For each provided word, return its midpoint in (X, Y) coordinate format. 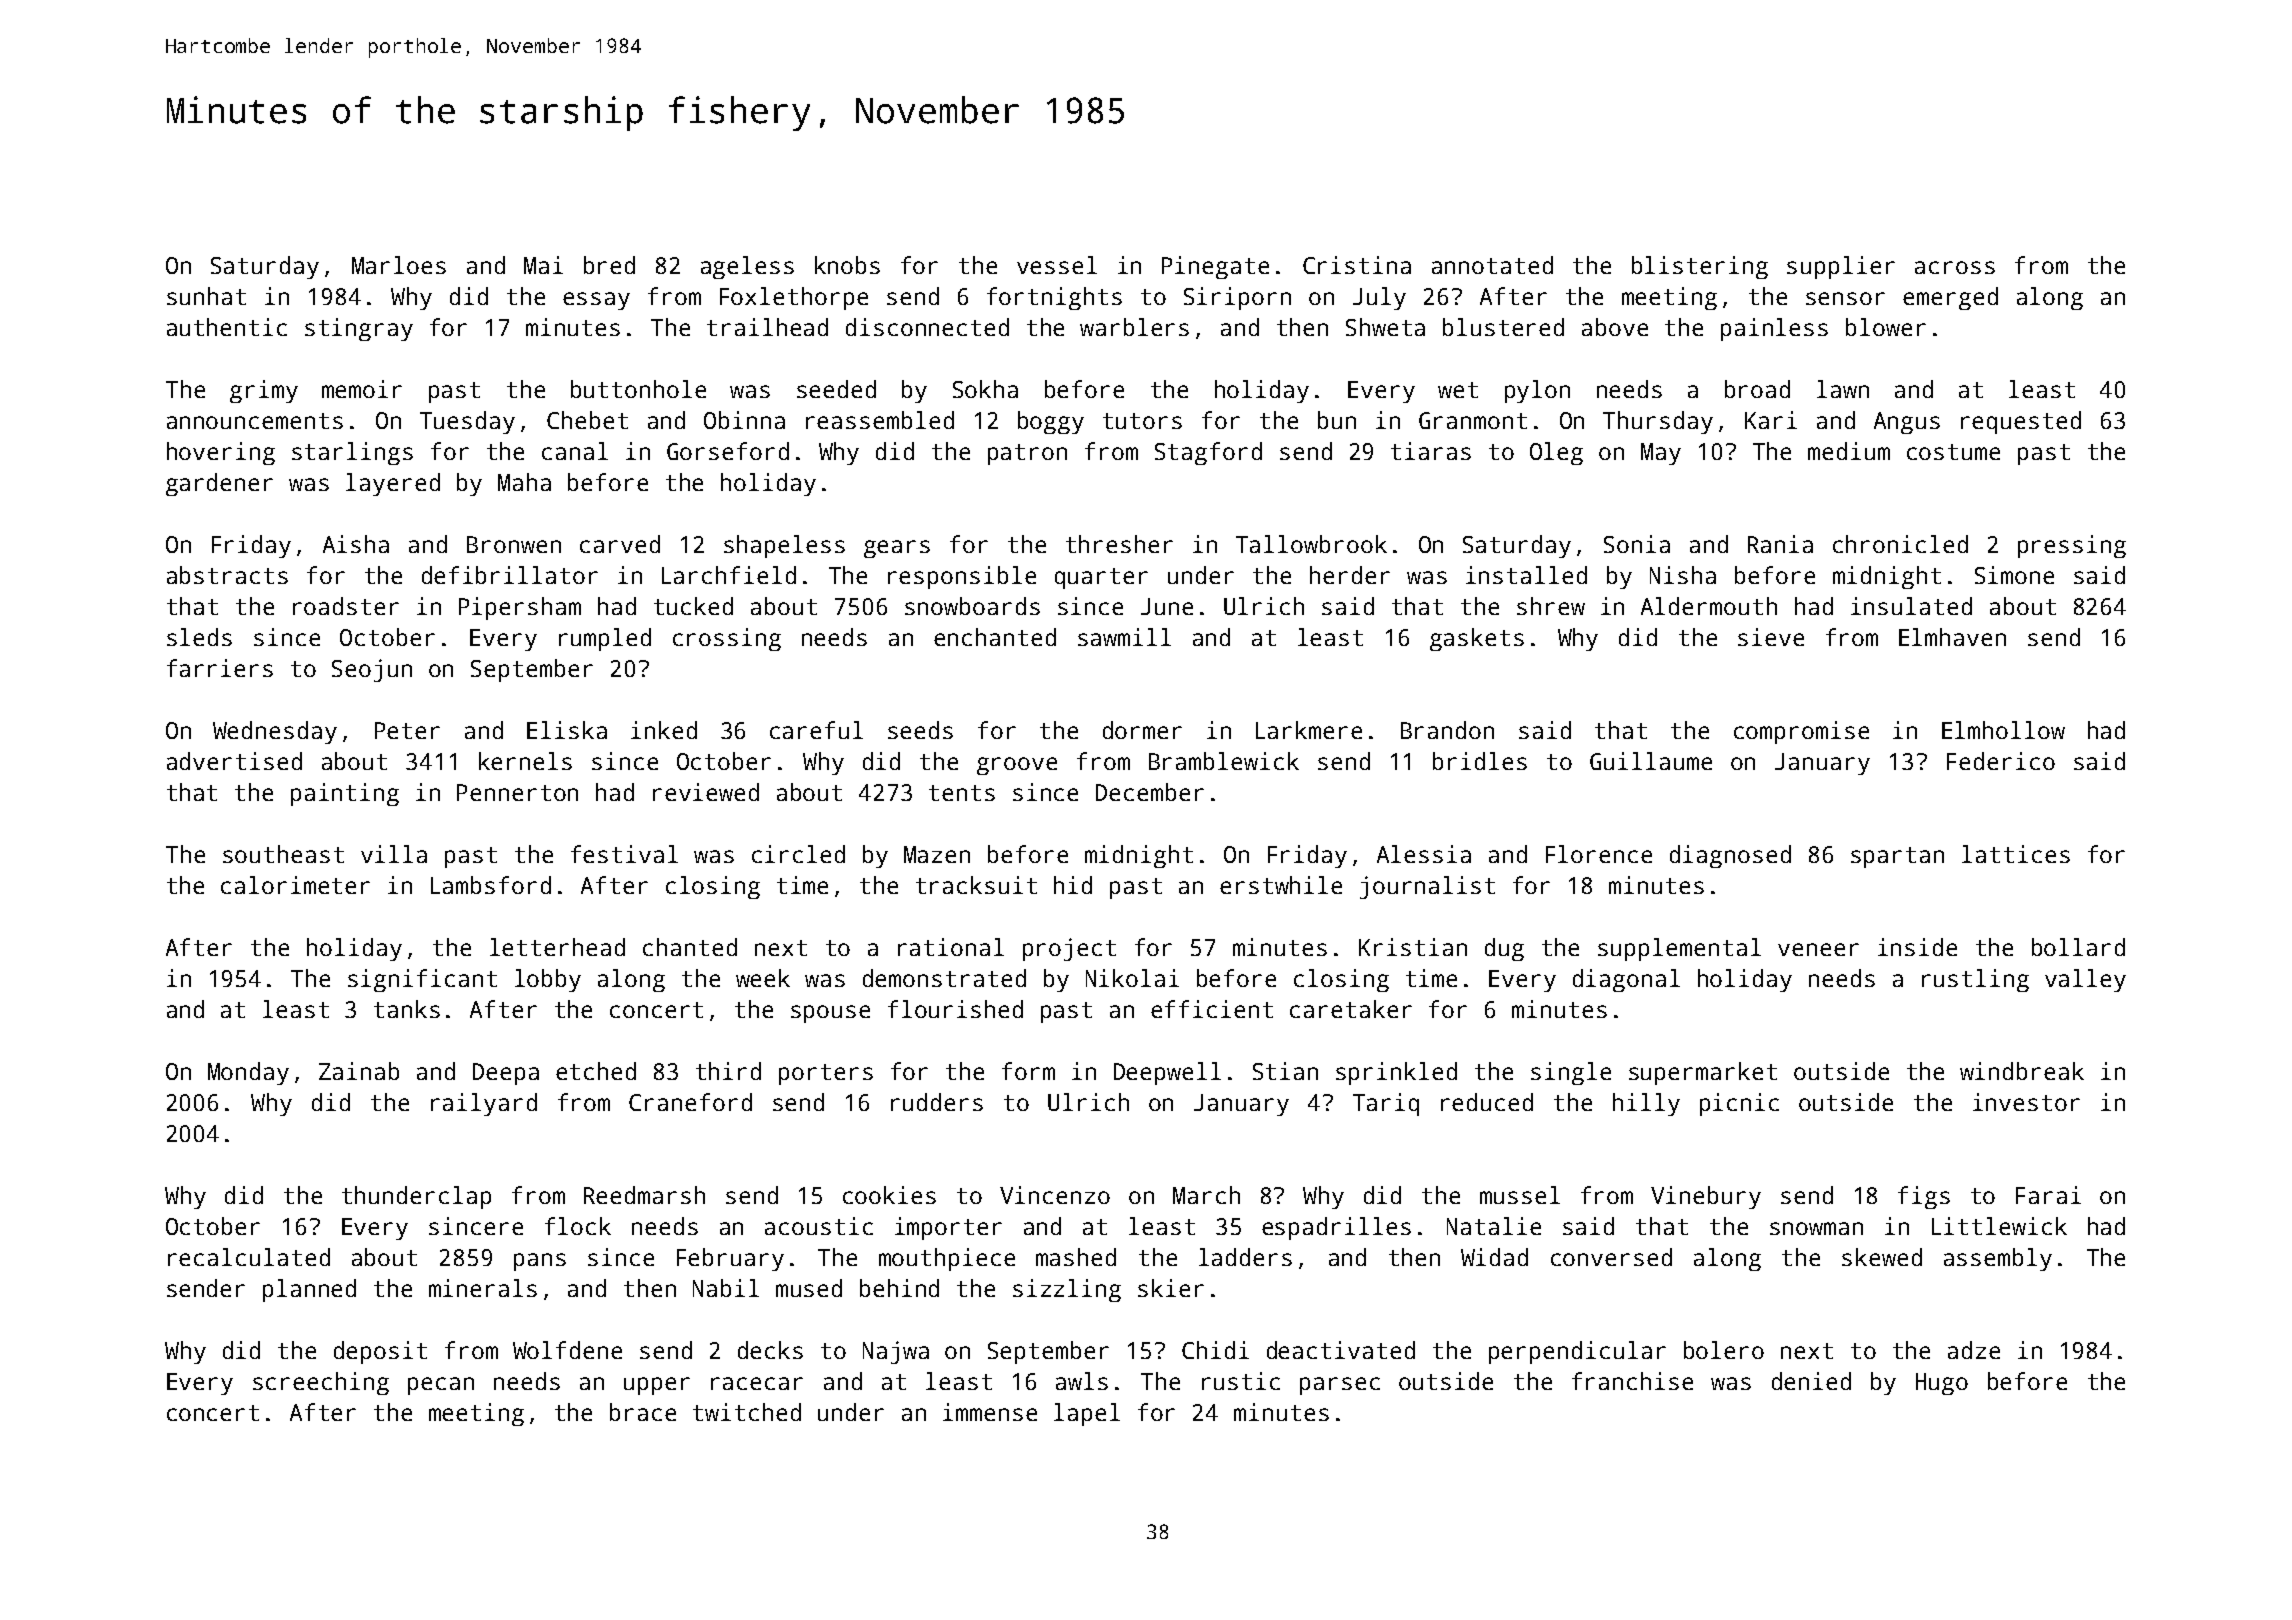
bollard (2078, 947)
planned (309, 1290)
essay (596, 301)
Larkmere (1309, 730)
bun (1337, 420)
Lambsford (491, 885)
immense (990, 1412)
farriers (220, 668)
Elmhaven (1952, 637)
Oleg (1556, 453)
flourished (955, 1009)
